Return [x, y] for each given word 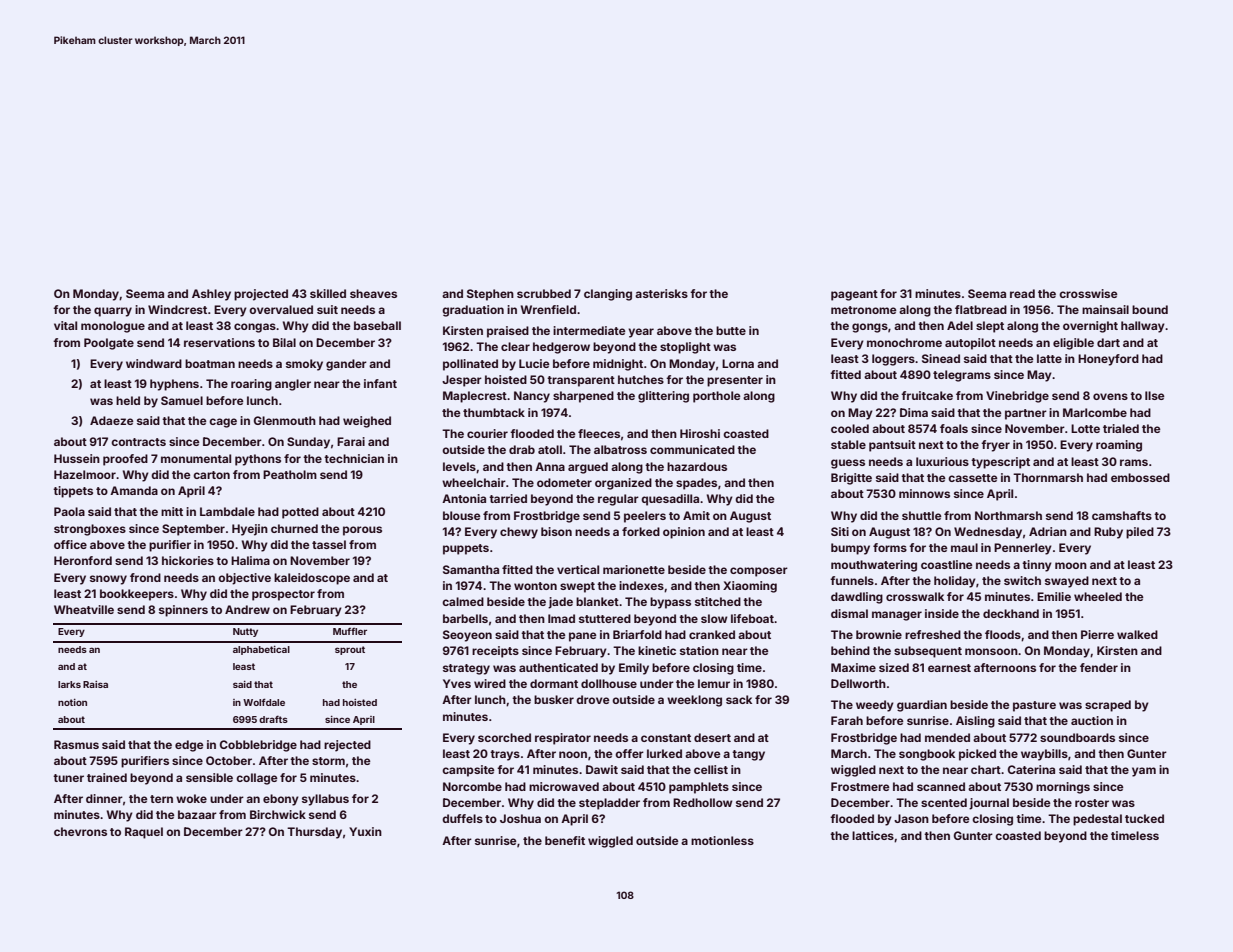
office [70, 544]
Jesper [462, 381]
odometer [564, 482]
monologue [113, 327]
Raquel [144, 833]
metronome [864, 310]
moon [1071, 565]
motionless [722, 840]
